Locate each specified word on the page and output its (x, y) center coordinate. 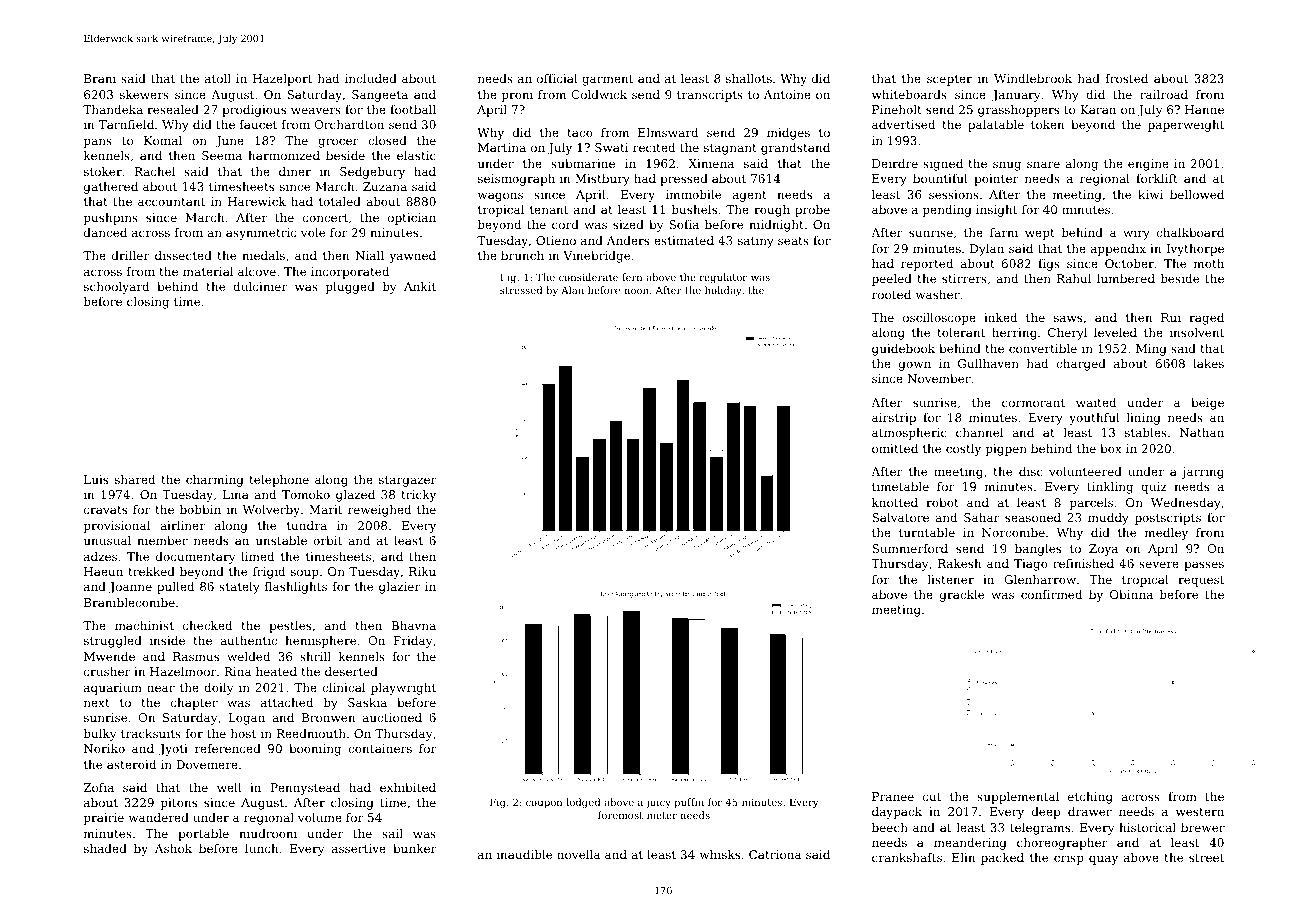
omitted (895, 448)
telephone (279, 481)
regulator (723, 278)
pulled (175, 588)
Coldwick (599, 94)
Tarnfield (126, 124)
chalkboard (1190, 232)
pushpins (111, 219)
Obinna (1131, 594)
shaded (105, 848)
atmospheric (909, 434)
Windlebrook (1033, 78)
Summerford (910, 548)
